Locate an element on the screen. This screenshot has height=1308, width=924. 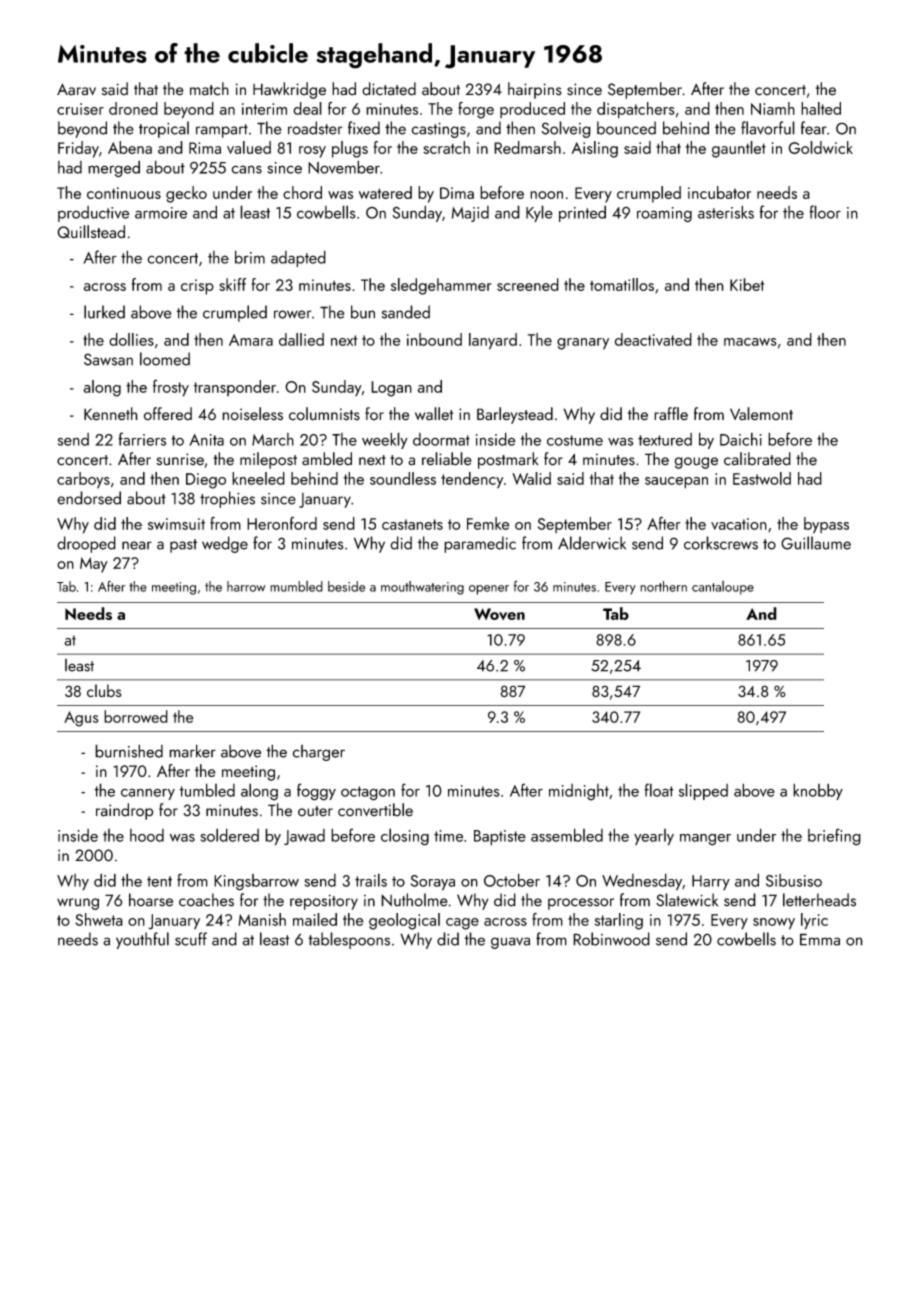
clubs is located at coordinates (104, 690).
